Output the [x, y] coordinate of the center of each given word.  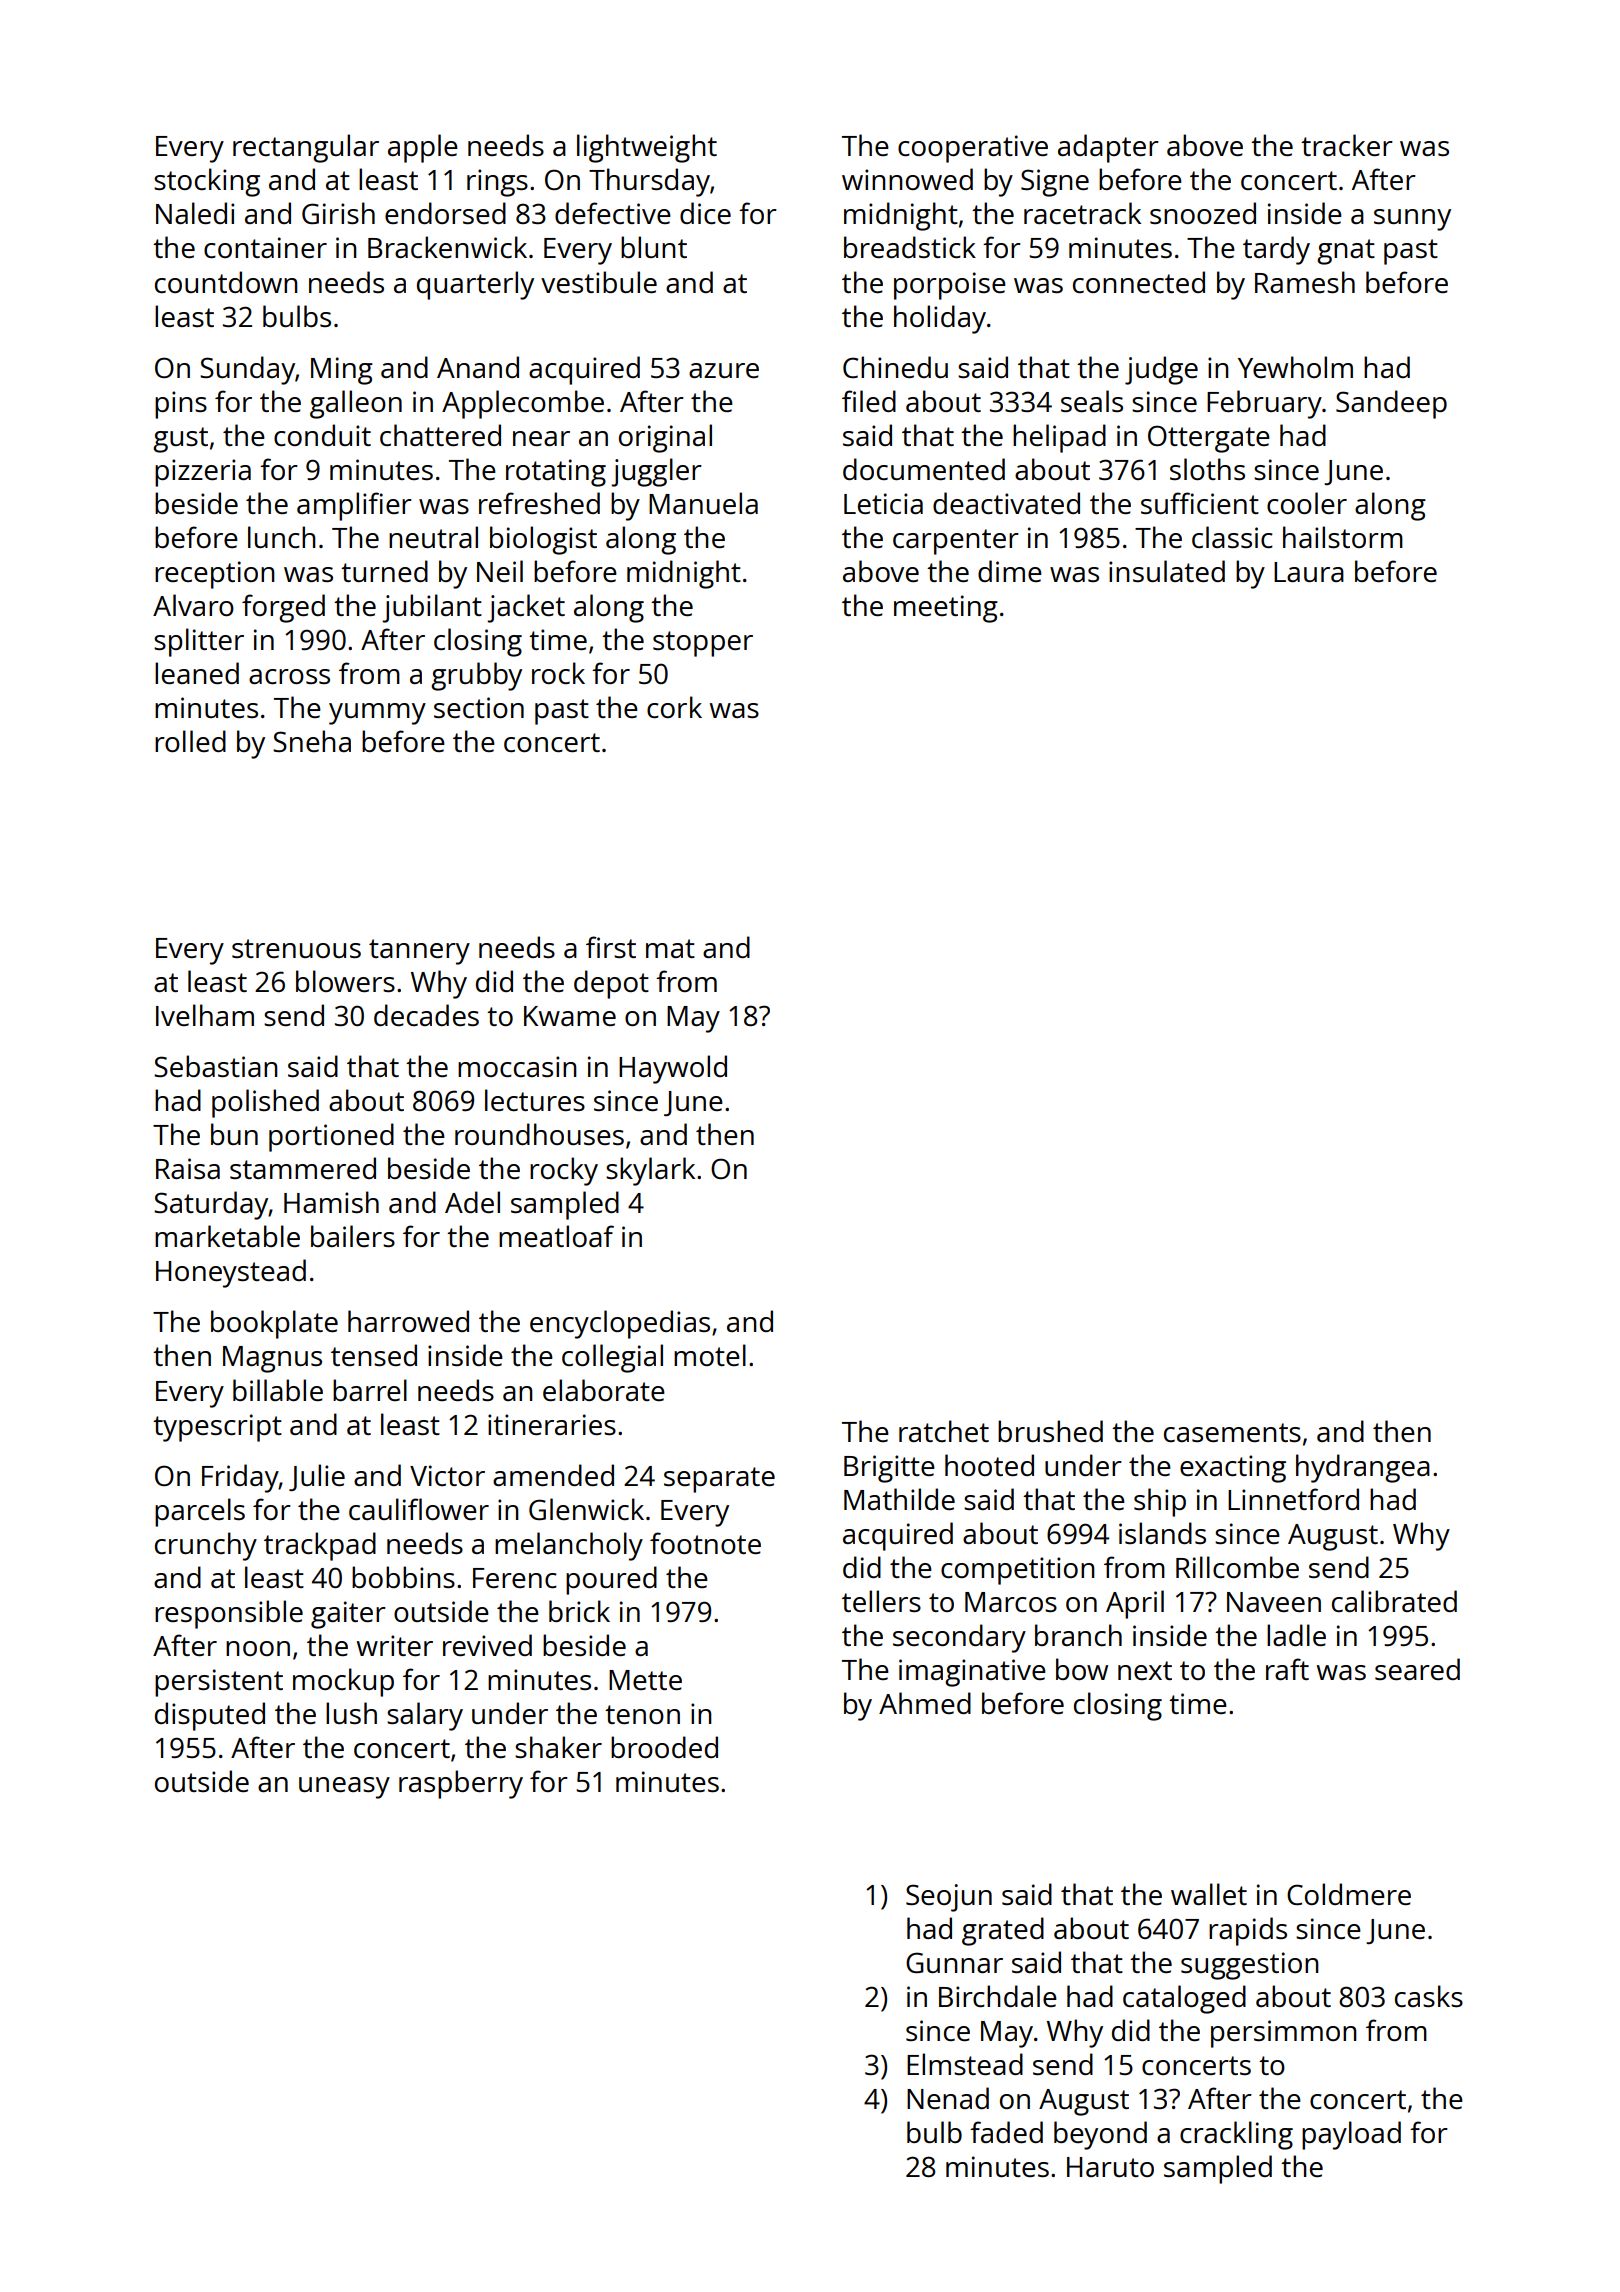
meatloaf [556, 1236]
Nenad [948, 2098]
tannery [419, 952]
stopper [703, 644]
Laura [1309, 572]
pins [181, 405]
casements [1232, 1432]
